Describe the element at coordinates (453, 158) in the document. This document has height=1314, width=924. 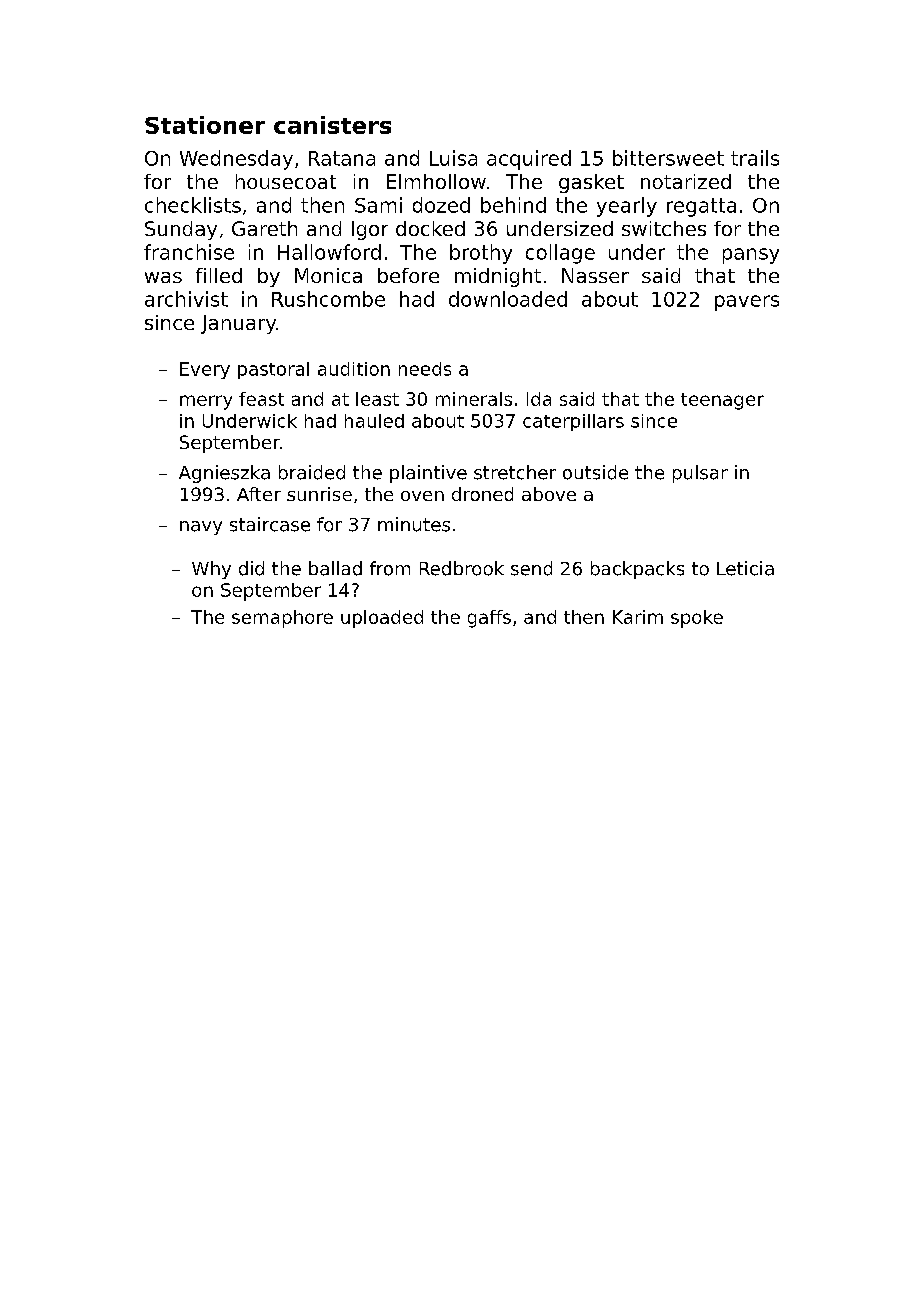
I see `Luisa` at that location.
